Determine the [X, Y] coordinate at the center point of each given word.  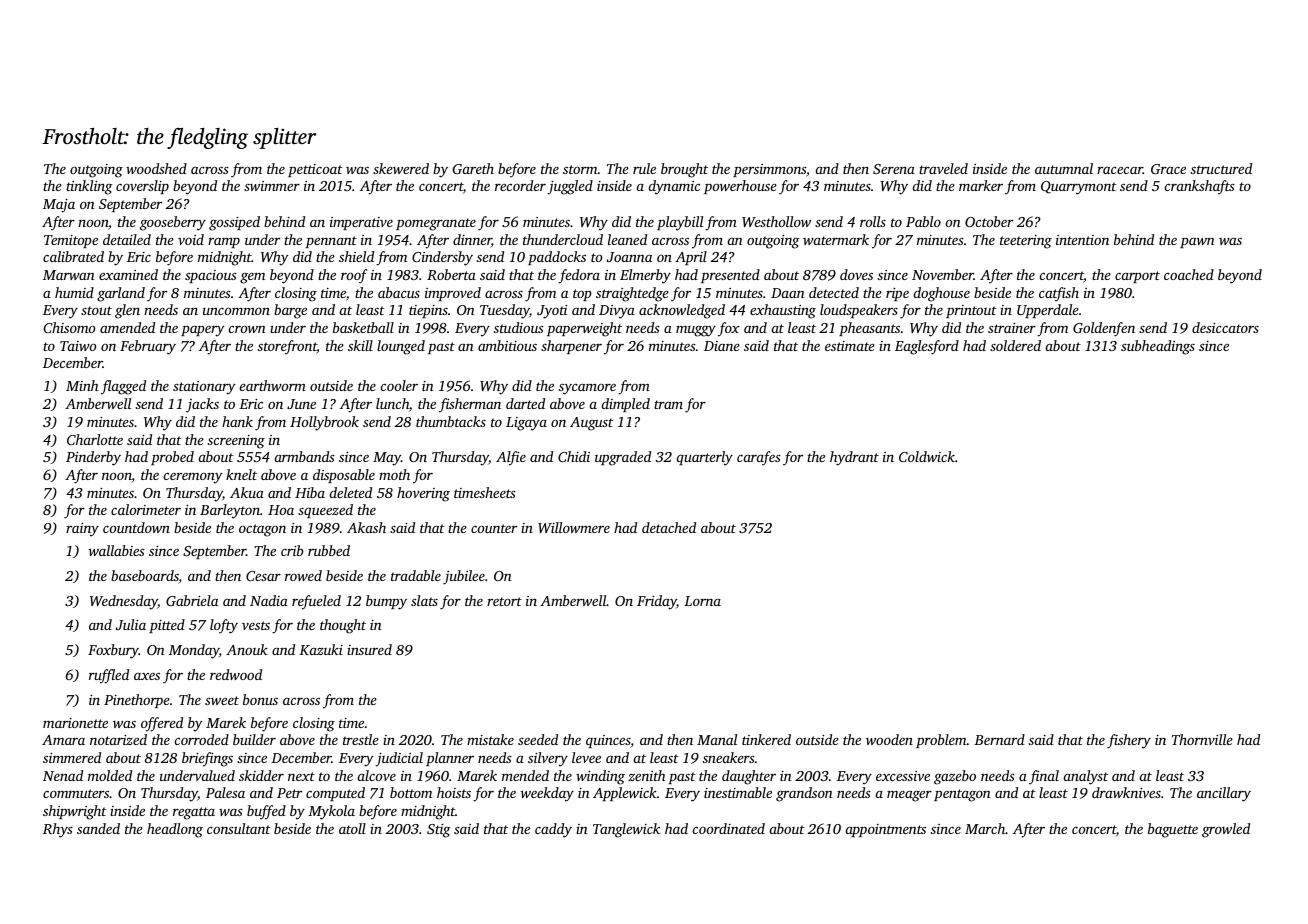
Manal [717, 739]
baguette [1173, 830]
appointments [886, 830]
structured [1221, 168]
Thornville [1202, 739]
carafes [759, 458]
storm [580, 169]
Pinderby [93, 458]
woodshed [156, 168]
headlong [175, 830]
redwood [236, 674]
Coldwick [927, 456]
